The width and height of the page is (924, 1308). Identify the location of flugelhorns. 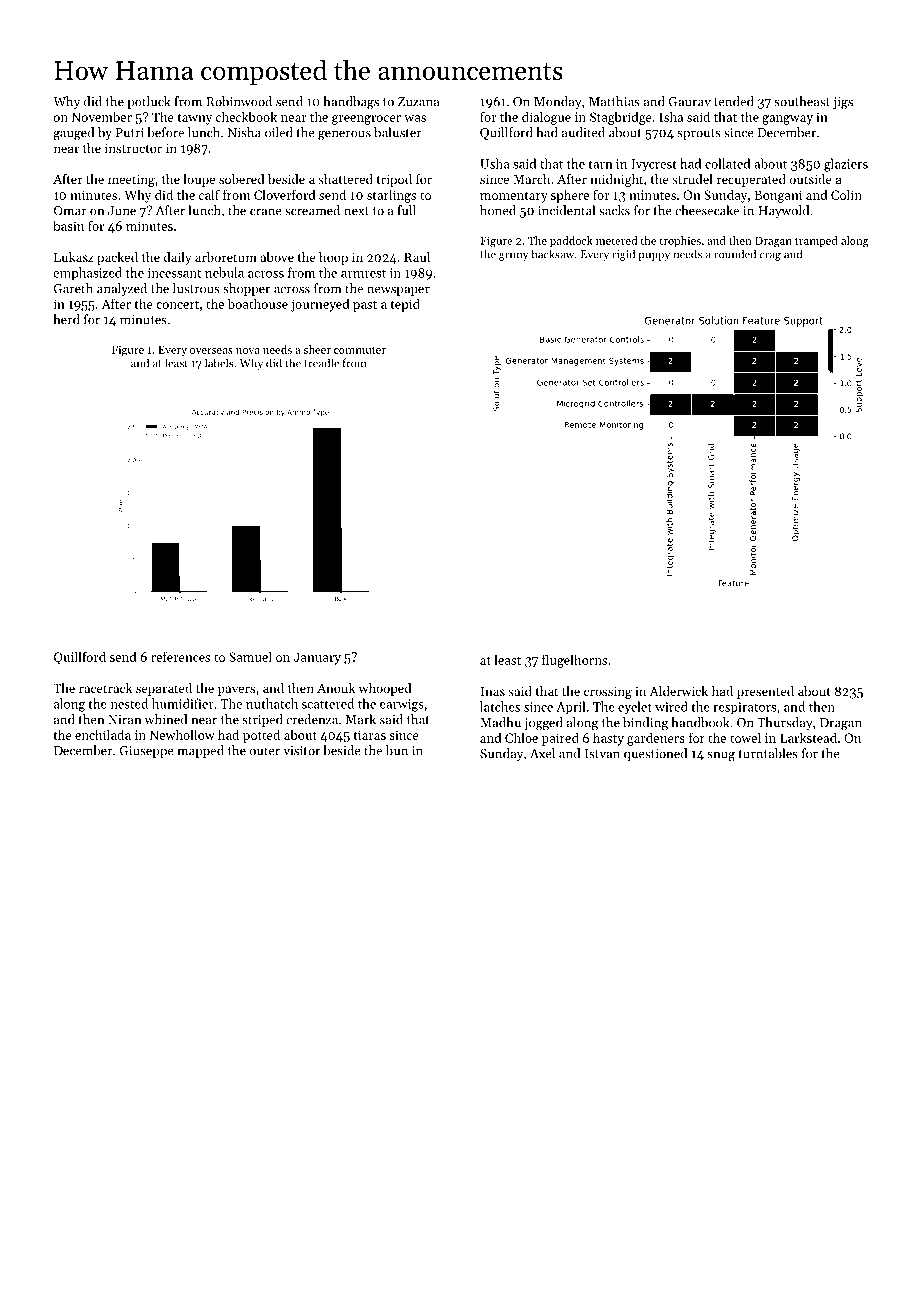
(574, 661).
